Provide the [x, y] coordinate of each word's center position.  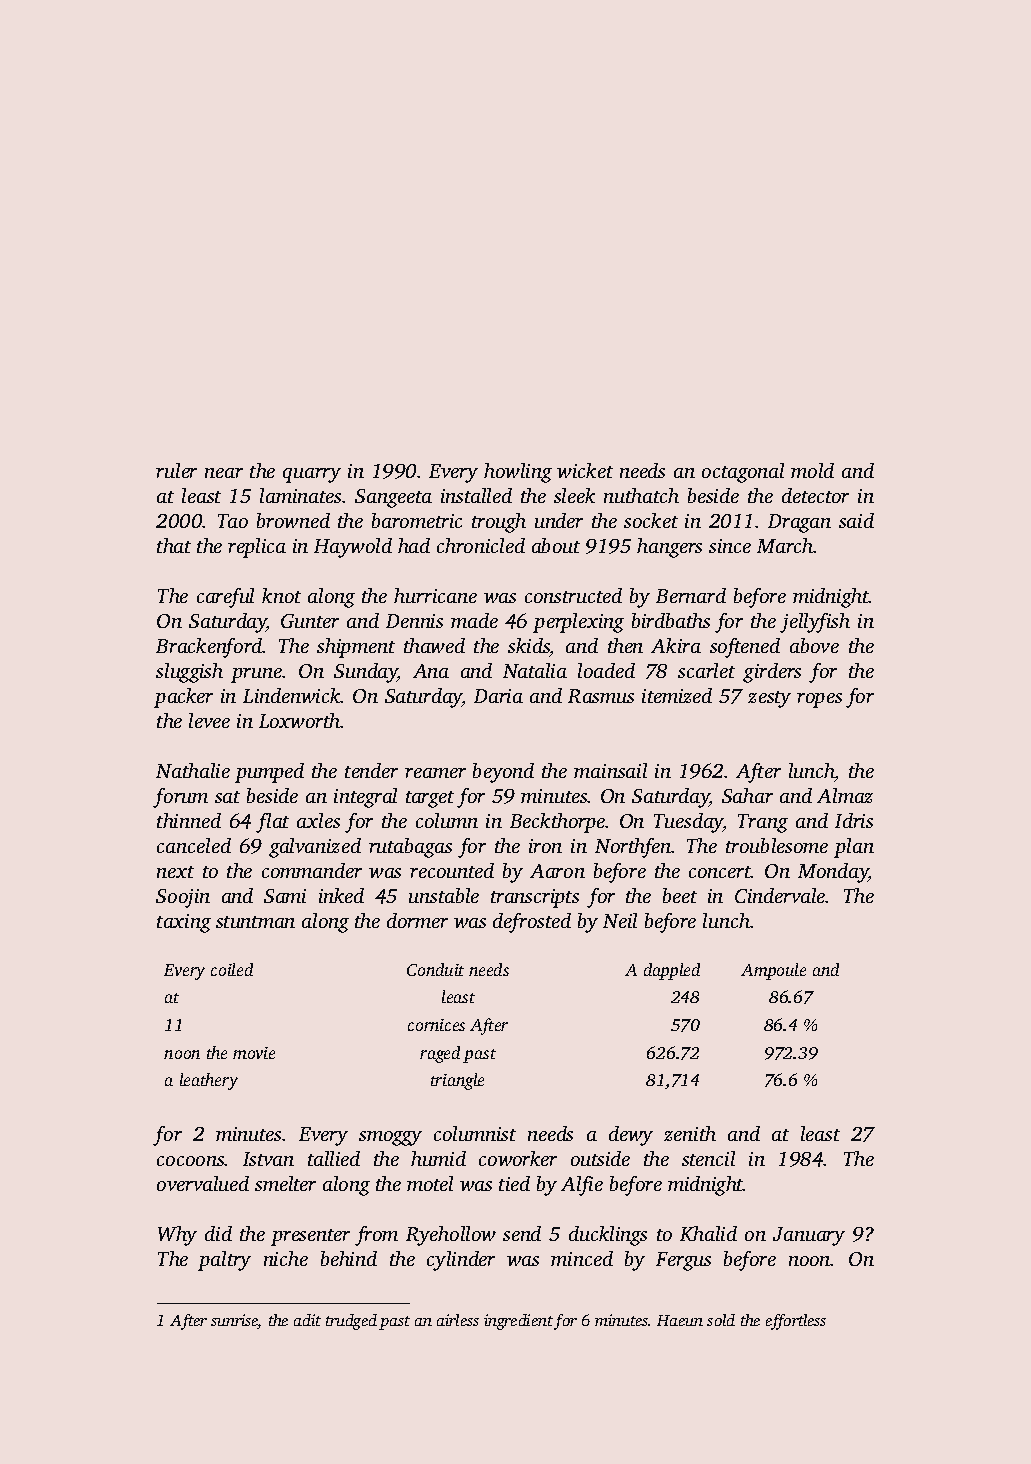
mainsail [610, 770]
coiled [232, 969]
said [856, 520]
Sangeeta [393, 498]
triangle [457, 1081]
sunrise [234, 1321]
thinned [189, 820]
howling [518, 473]
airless [458, 1320]
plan [854, 848]
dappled [672, 971]
